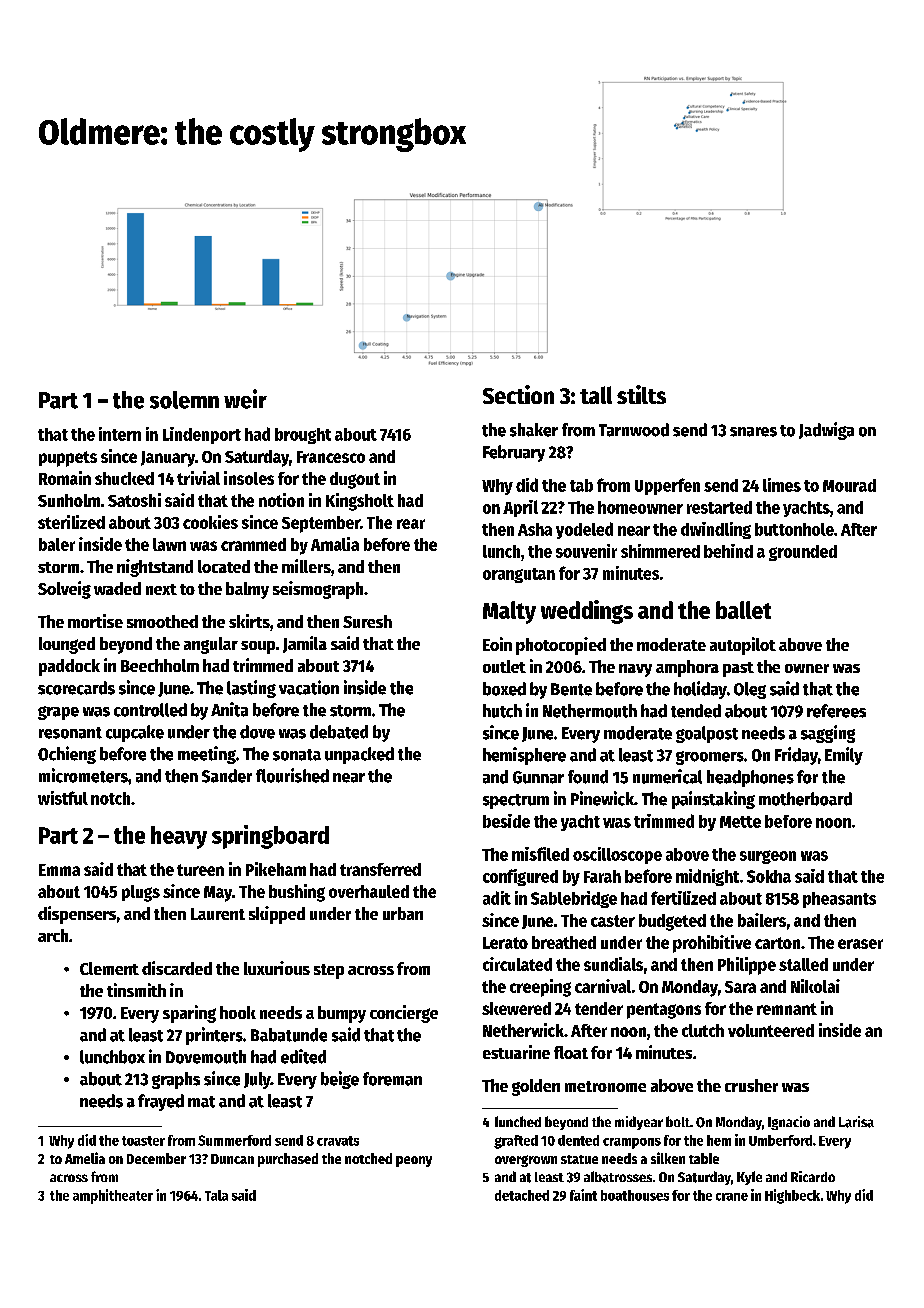 Image resolution: width=924 pixels, height=1308 pixels. I want to click on Section, so click(518, 394).
